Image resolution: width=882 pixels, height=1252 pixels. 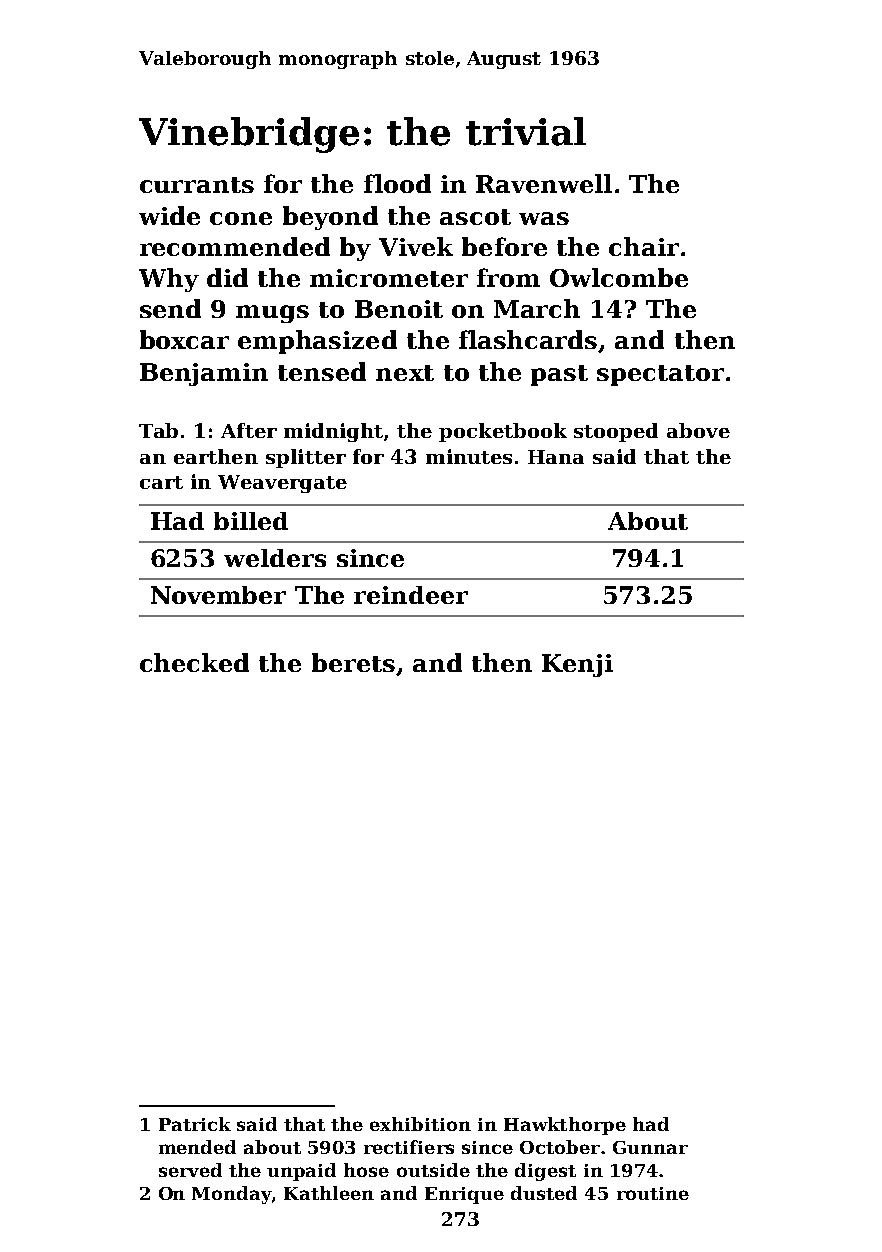 What do you see at coordinates (619, 277) in the screenshot?
I see `Owlcombe` at bounding box center [619, 277].
